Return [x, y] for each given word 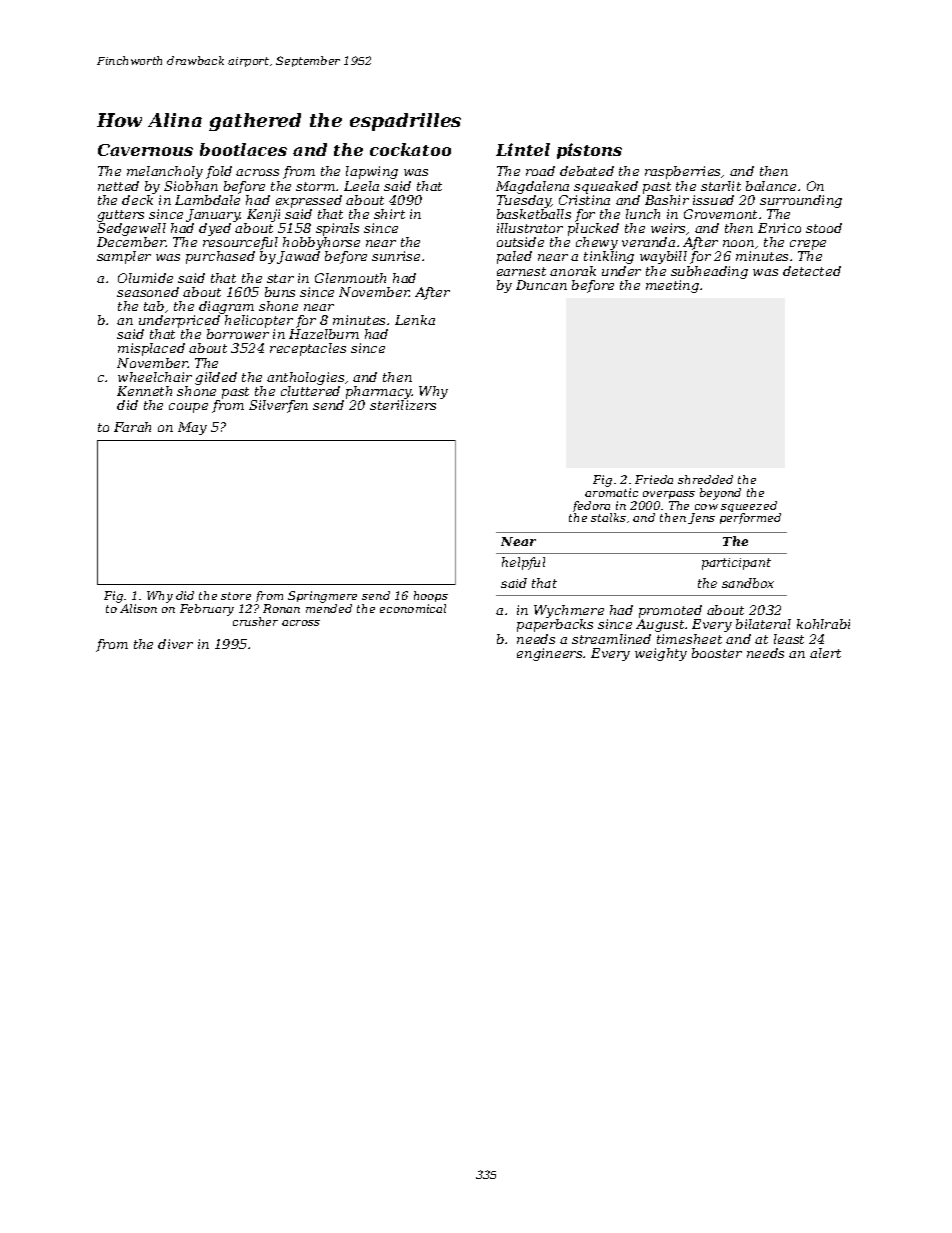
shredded [705, 479]
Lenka [415, 320]
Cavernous [145, 150]
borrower [238, 334]
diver [175, 644]
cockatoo [410, 149]
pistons [589, 151]
